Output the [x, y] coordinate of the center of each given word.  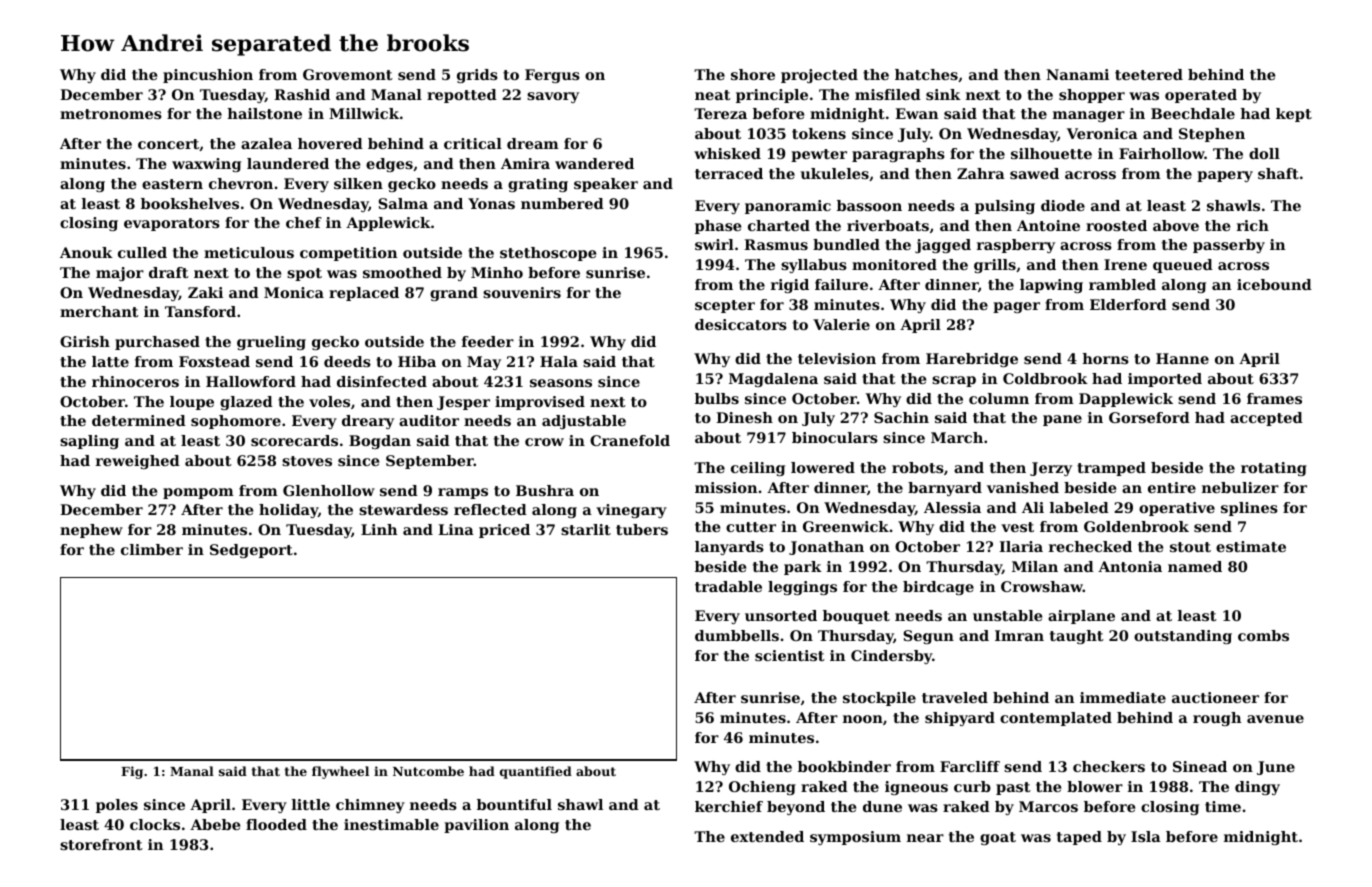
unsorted [781, 615]
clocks [155, 824]
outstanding [1183, 637]
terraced [729, 173]
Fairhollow [1162, 153]
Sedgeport [251, 551]
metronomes [111, 114]
